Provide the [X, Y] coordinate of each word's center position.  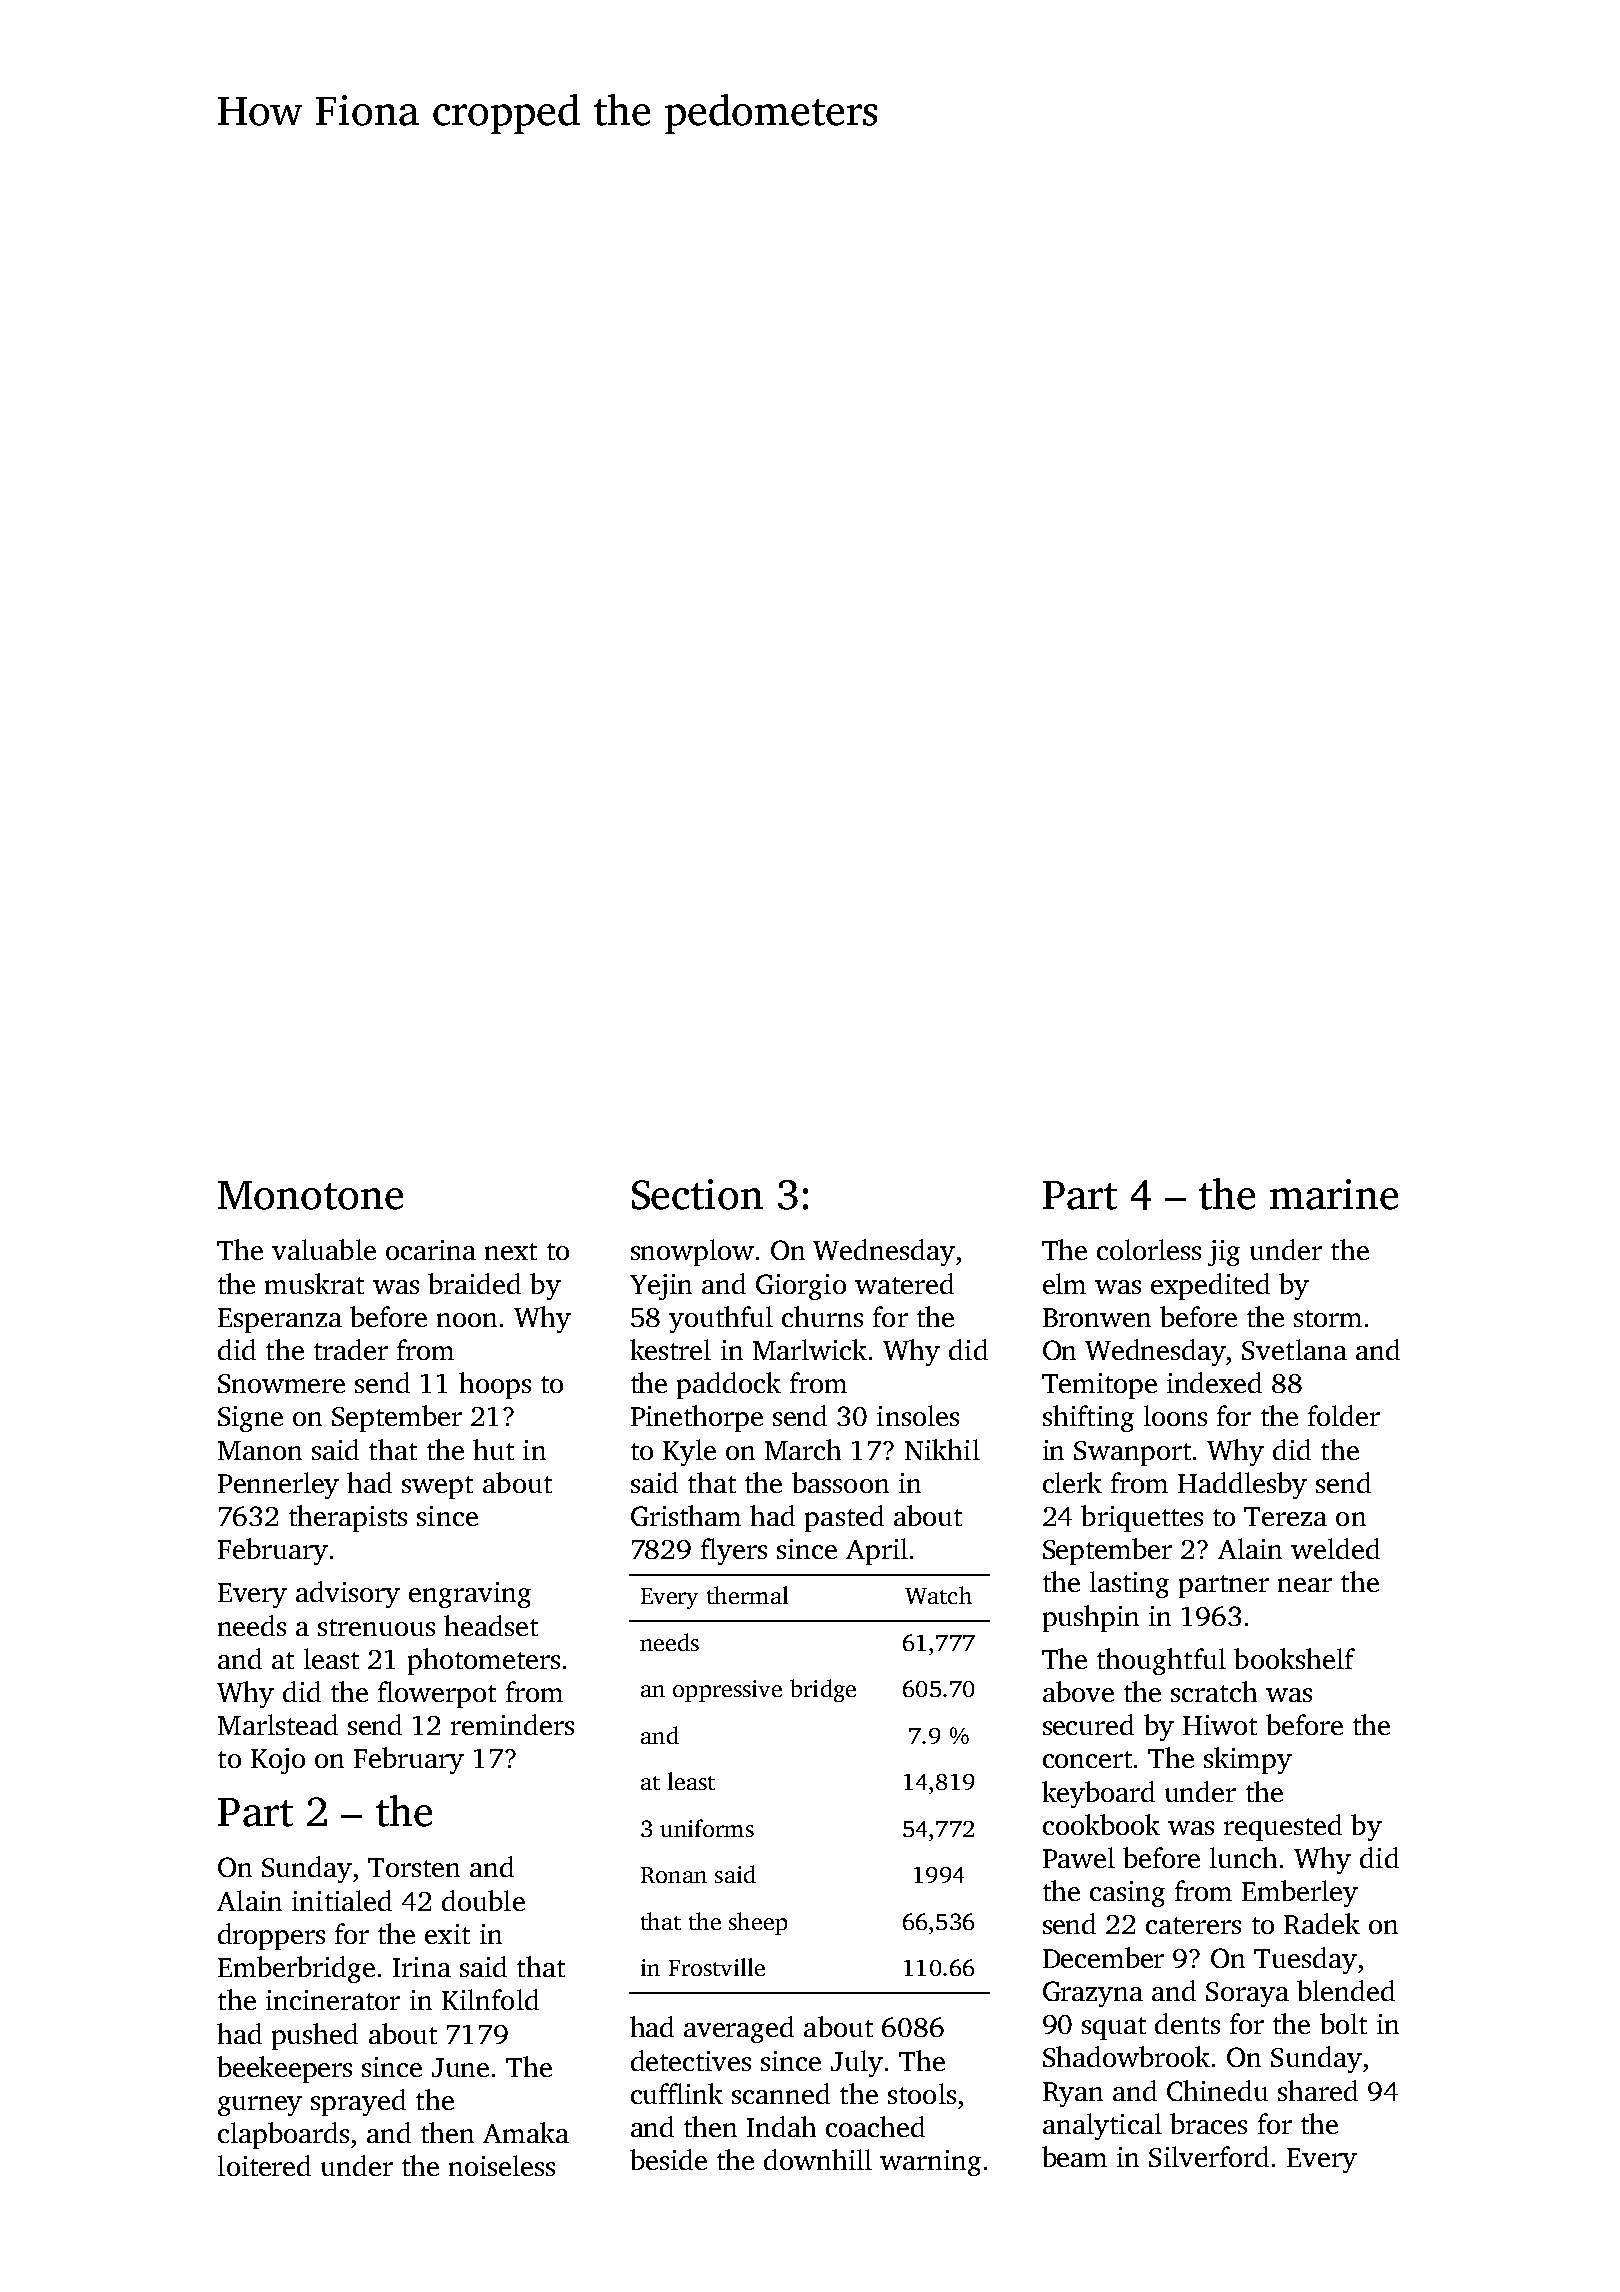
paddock [729, 1385]
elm [1064, 1283]
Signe [250, 1419]
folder [1344, 1415]
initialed [342, 1900]
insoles [918, 1415]
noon [467, 1320]
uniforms [707, 1828]
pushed [315, 2036]
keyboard [1098, 1794]
